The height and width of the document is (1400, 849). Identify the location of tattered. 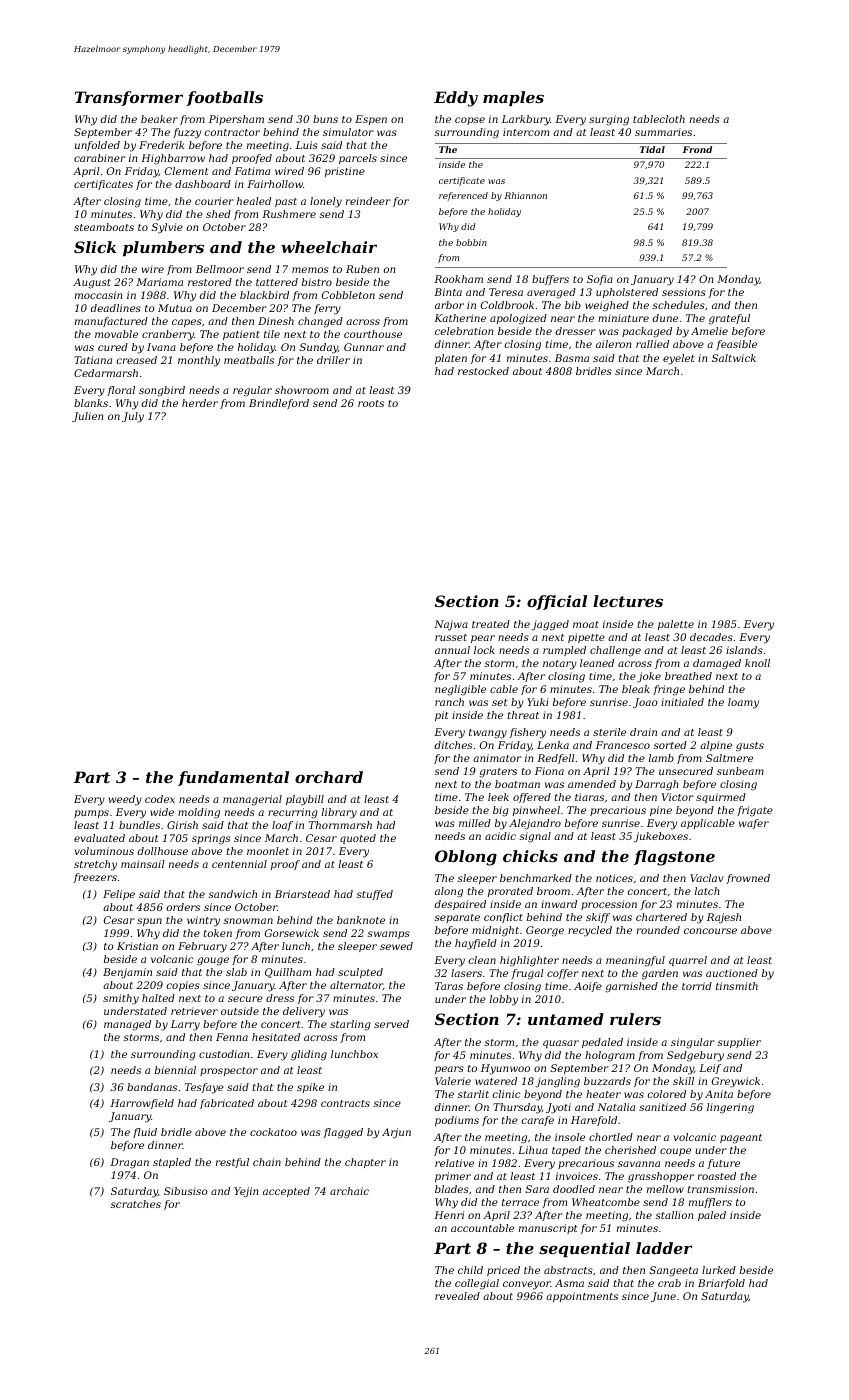
(277, 282).
